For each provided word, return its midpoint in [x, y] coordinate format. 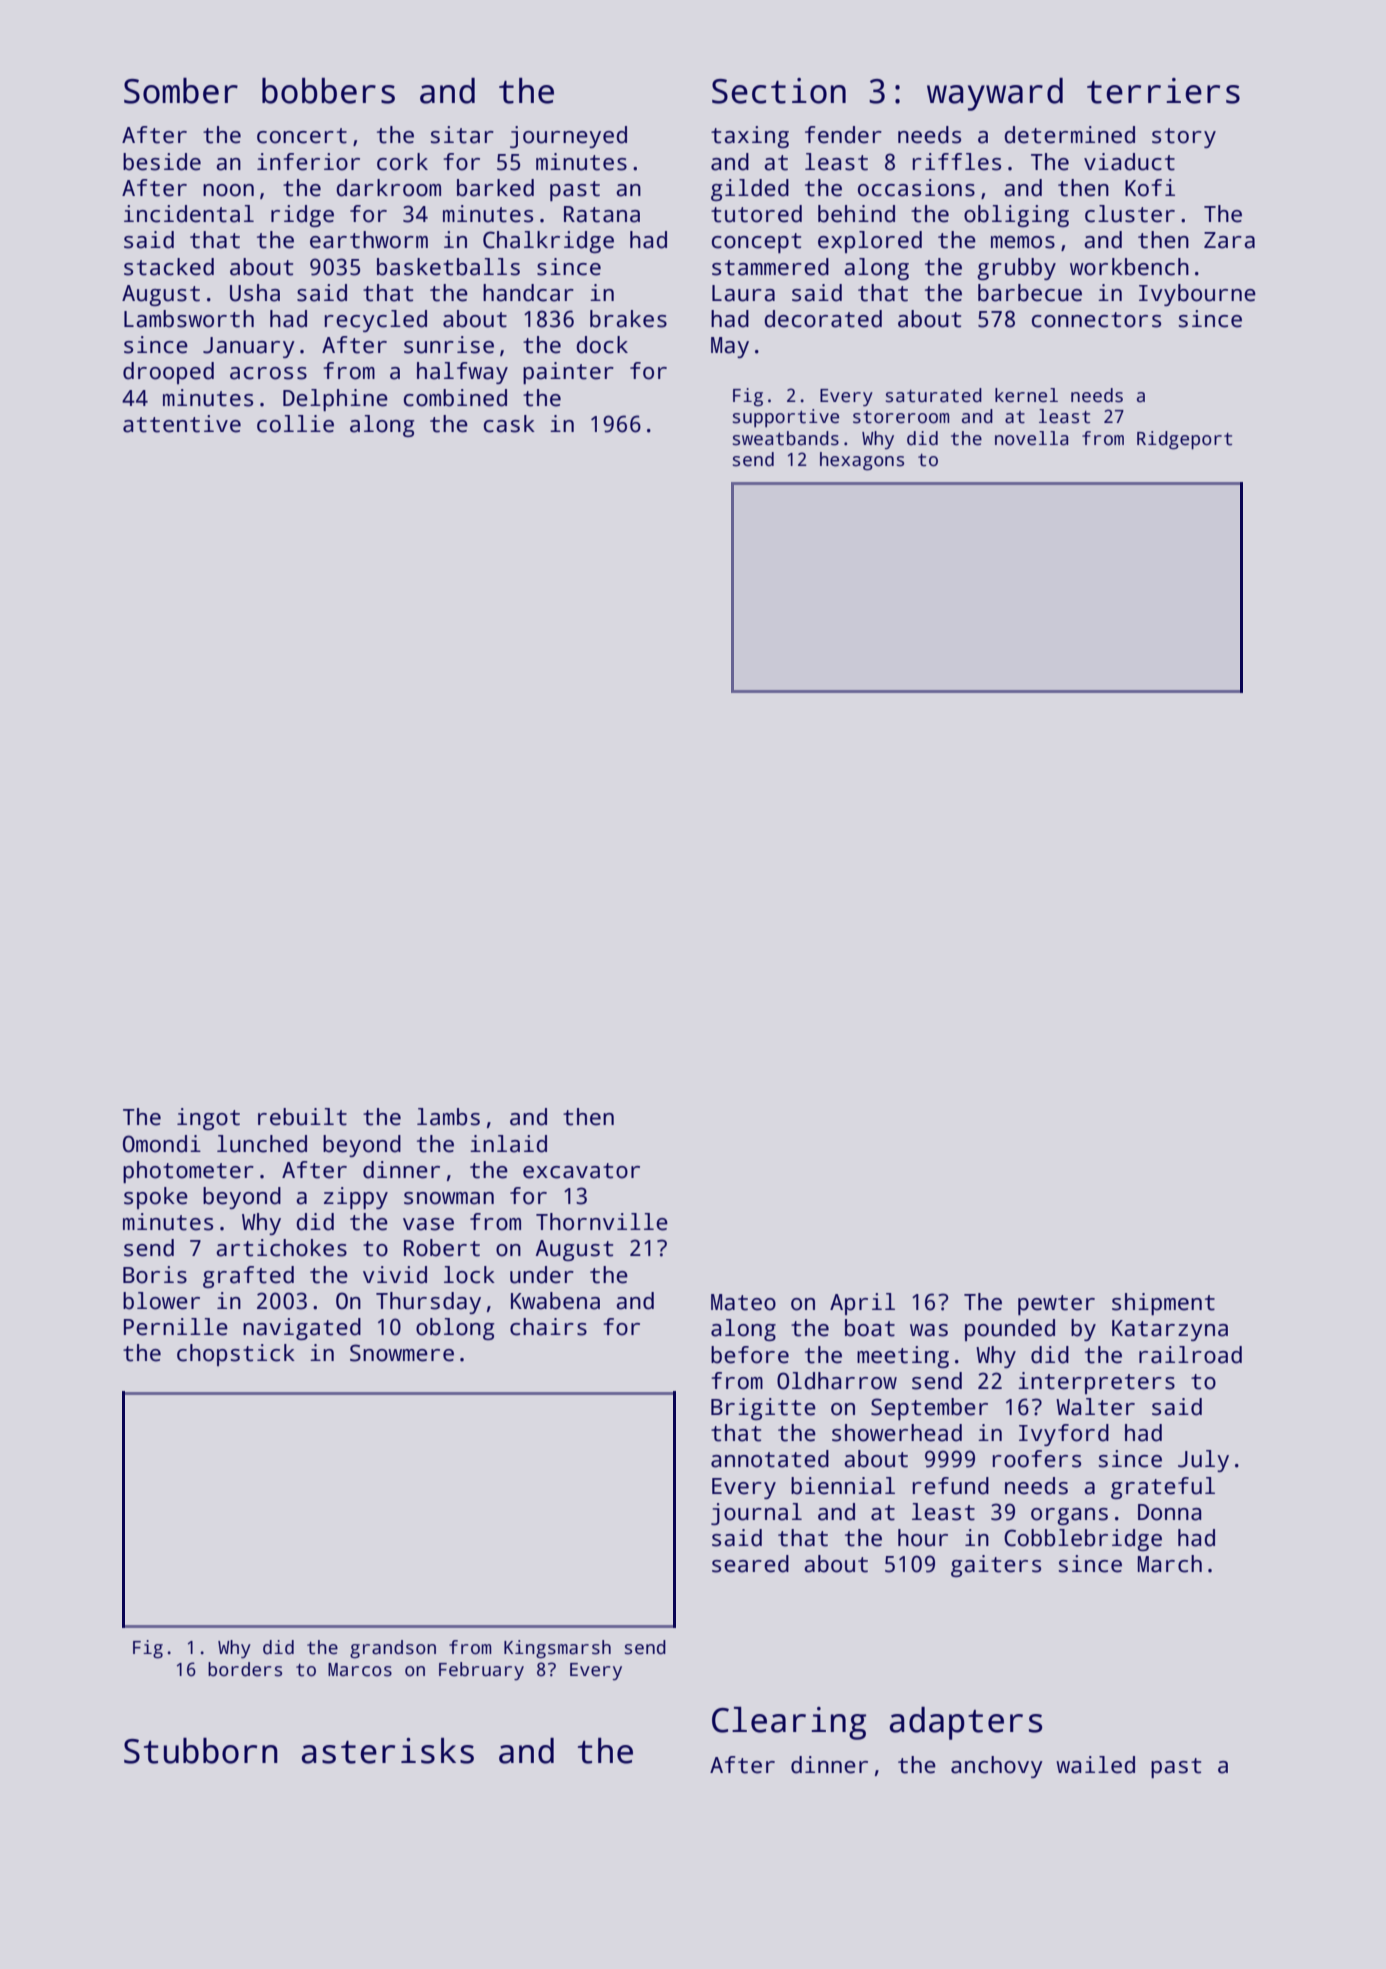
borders [245, 1669]
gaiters [996, 1566]
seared [750, 1564]
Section [779, 91]
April [862, 1304]
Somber [181, 91]
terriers [1163, 91]
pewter [1056, 1305]
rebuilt [302, 1117]
